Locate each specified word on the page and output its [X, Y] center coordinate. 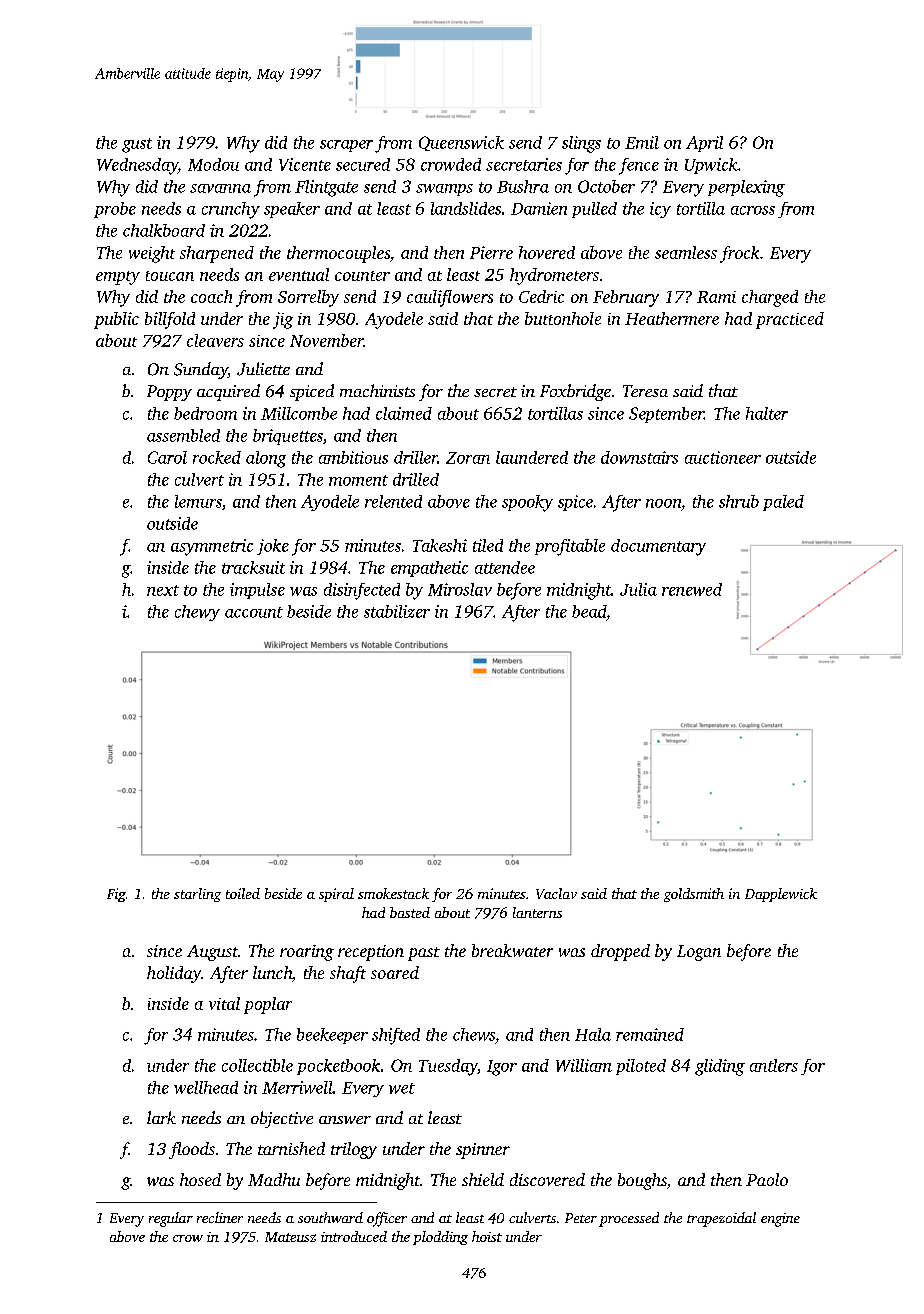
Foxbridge [575, 392]
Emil [642, 142]
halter [767, 413]
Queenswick [461, 143]
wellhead [206, 1087]
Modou [213, 164]
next [163, 590]
